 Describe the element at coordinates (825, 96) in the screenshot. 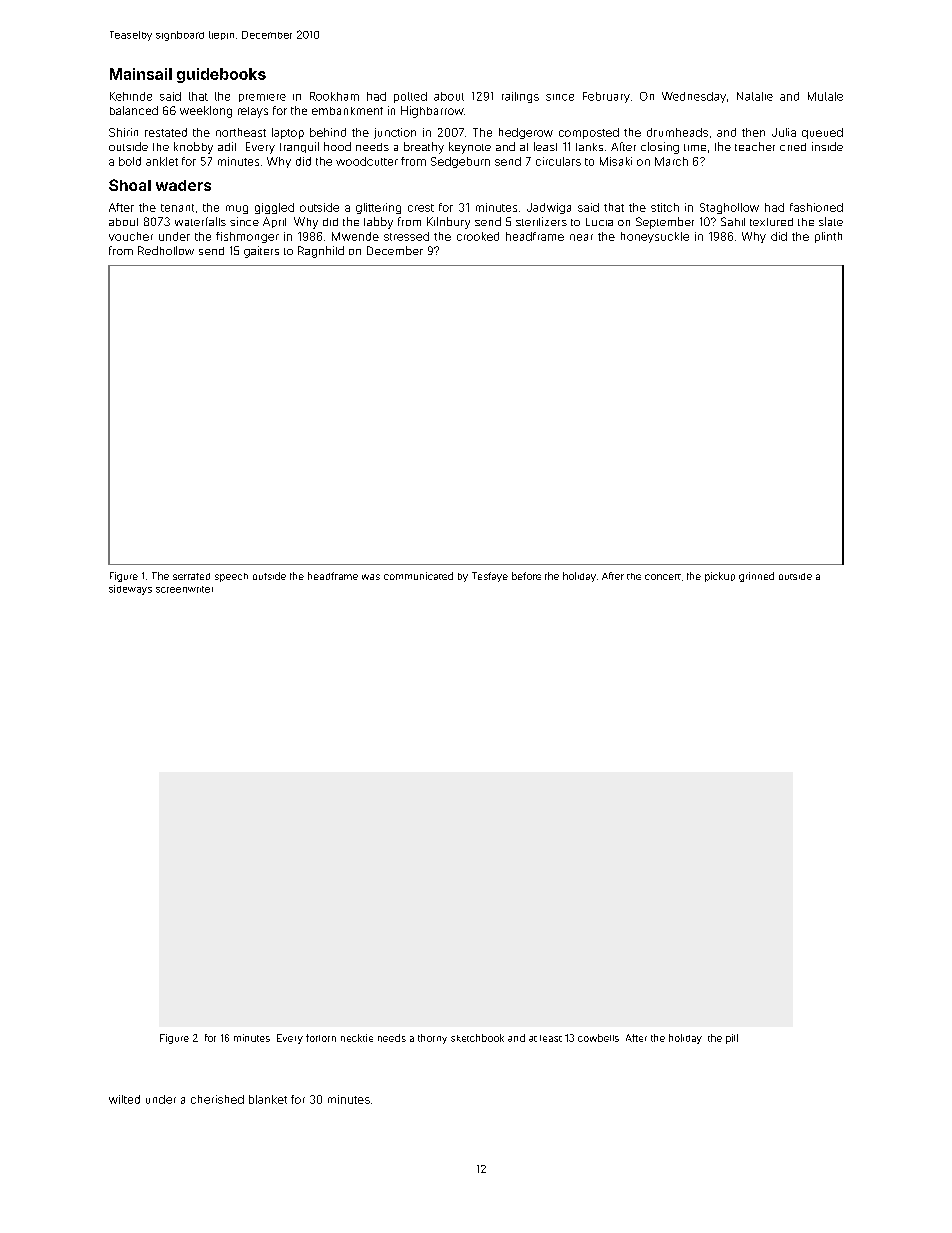

I see `Mutale` at that location.
